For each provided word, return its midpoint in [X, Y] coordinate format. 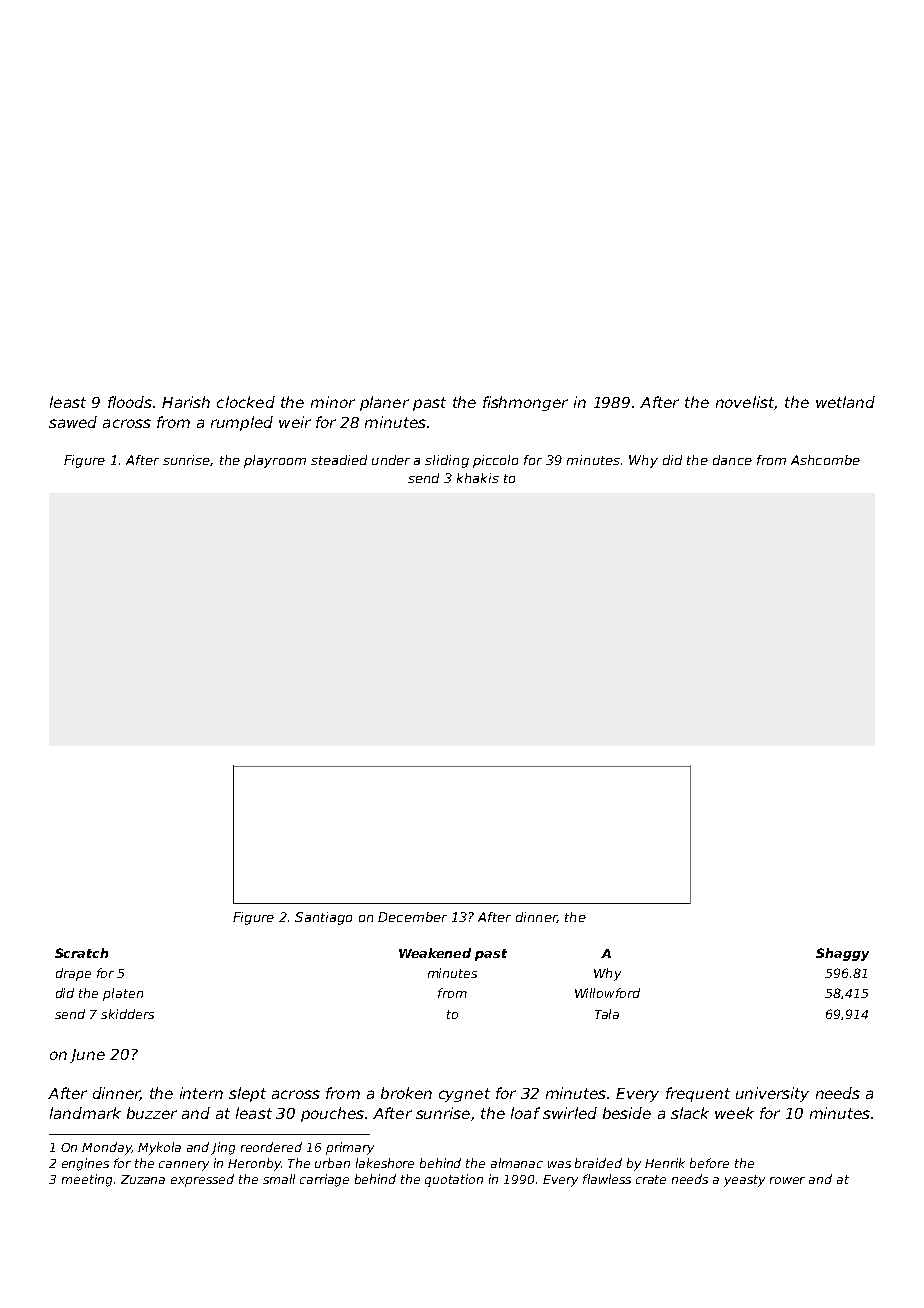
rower [787, 1180]
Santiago [323, 918]
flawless [607, 1179]
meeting [87, 1180]
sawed [73, 422]
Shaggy [842, 954]
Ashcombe [825, 460]
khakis [478, 478]
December [412, 917]
